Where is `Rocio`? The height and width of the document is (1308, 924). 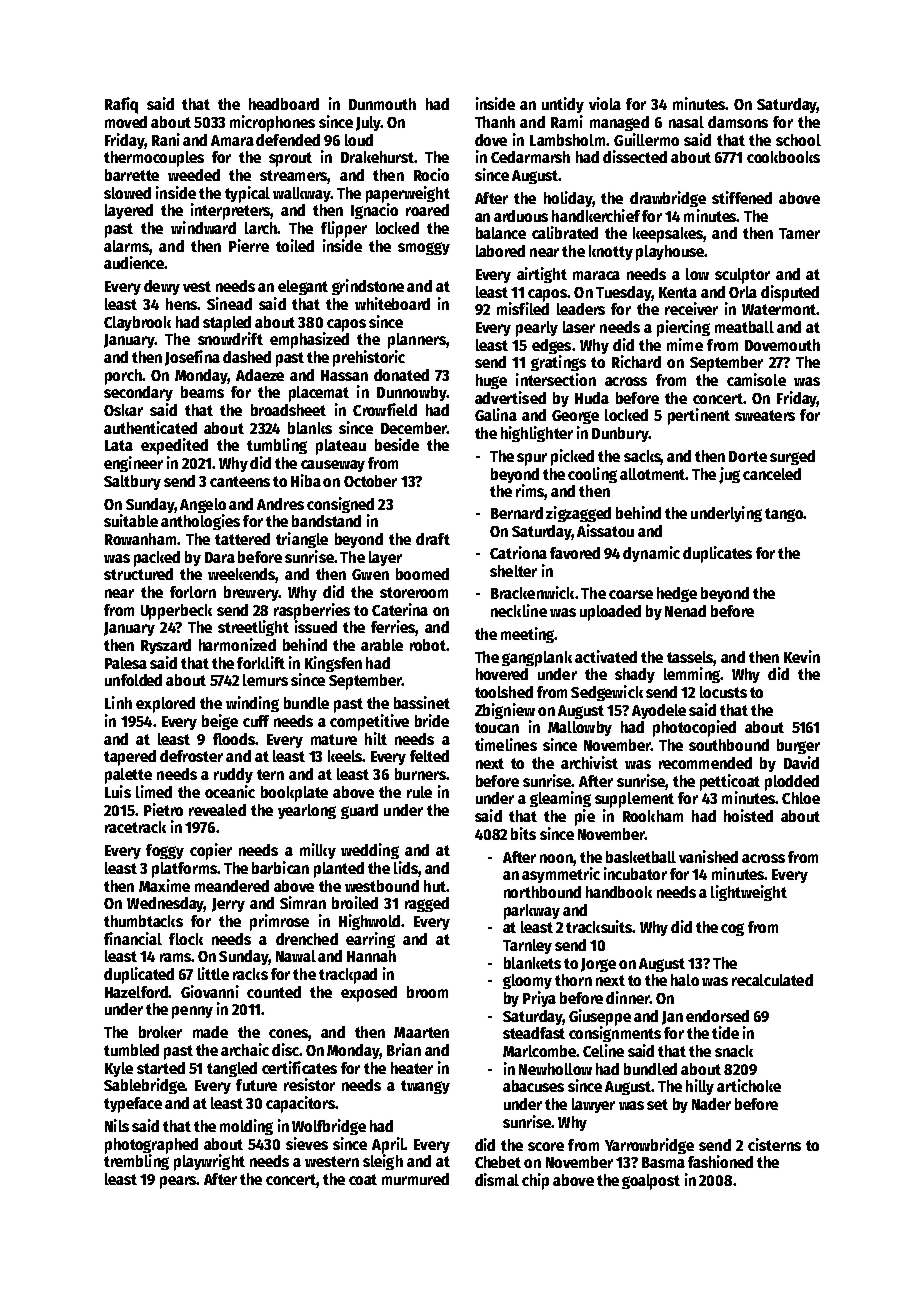
Rocio is located at coordinates (431, 174).
